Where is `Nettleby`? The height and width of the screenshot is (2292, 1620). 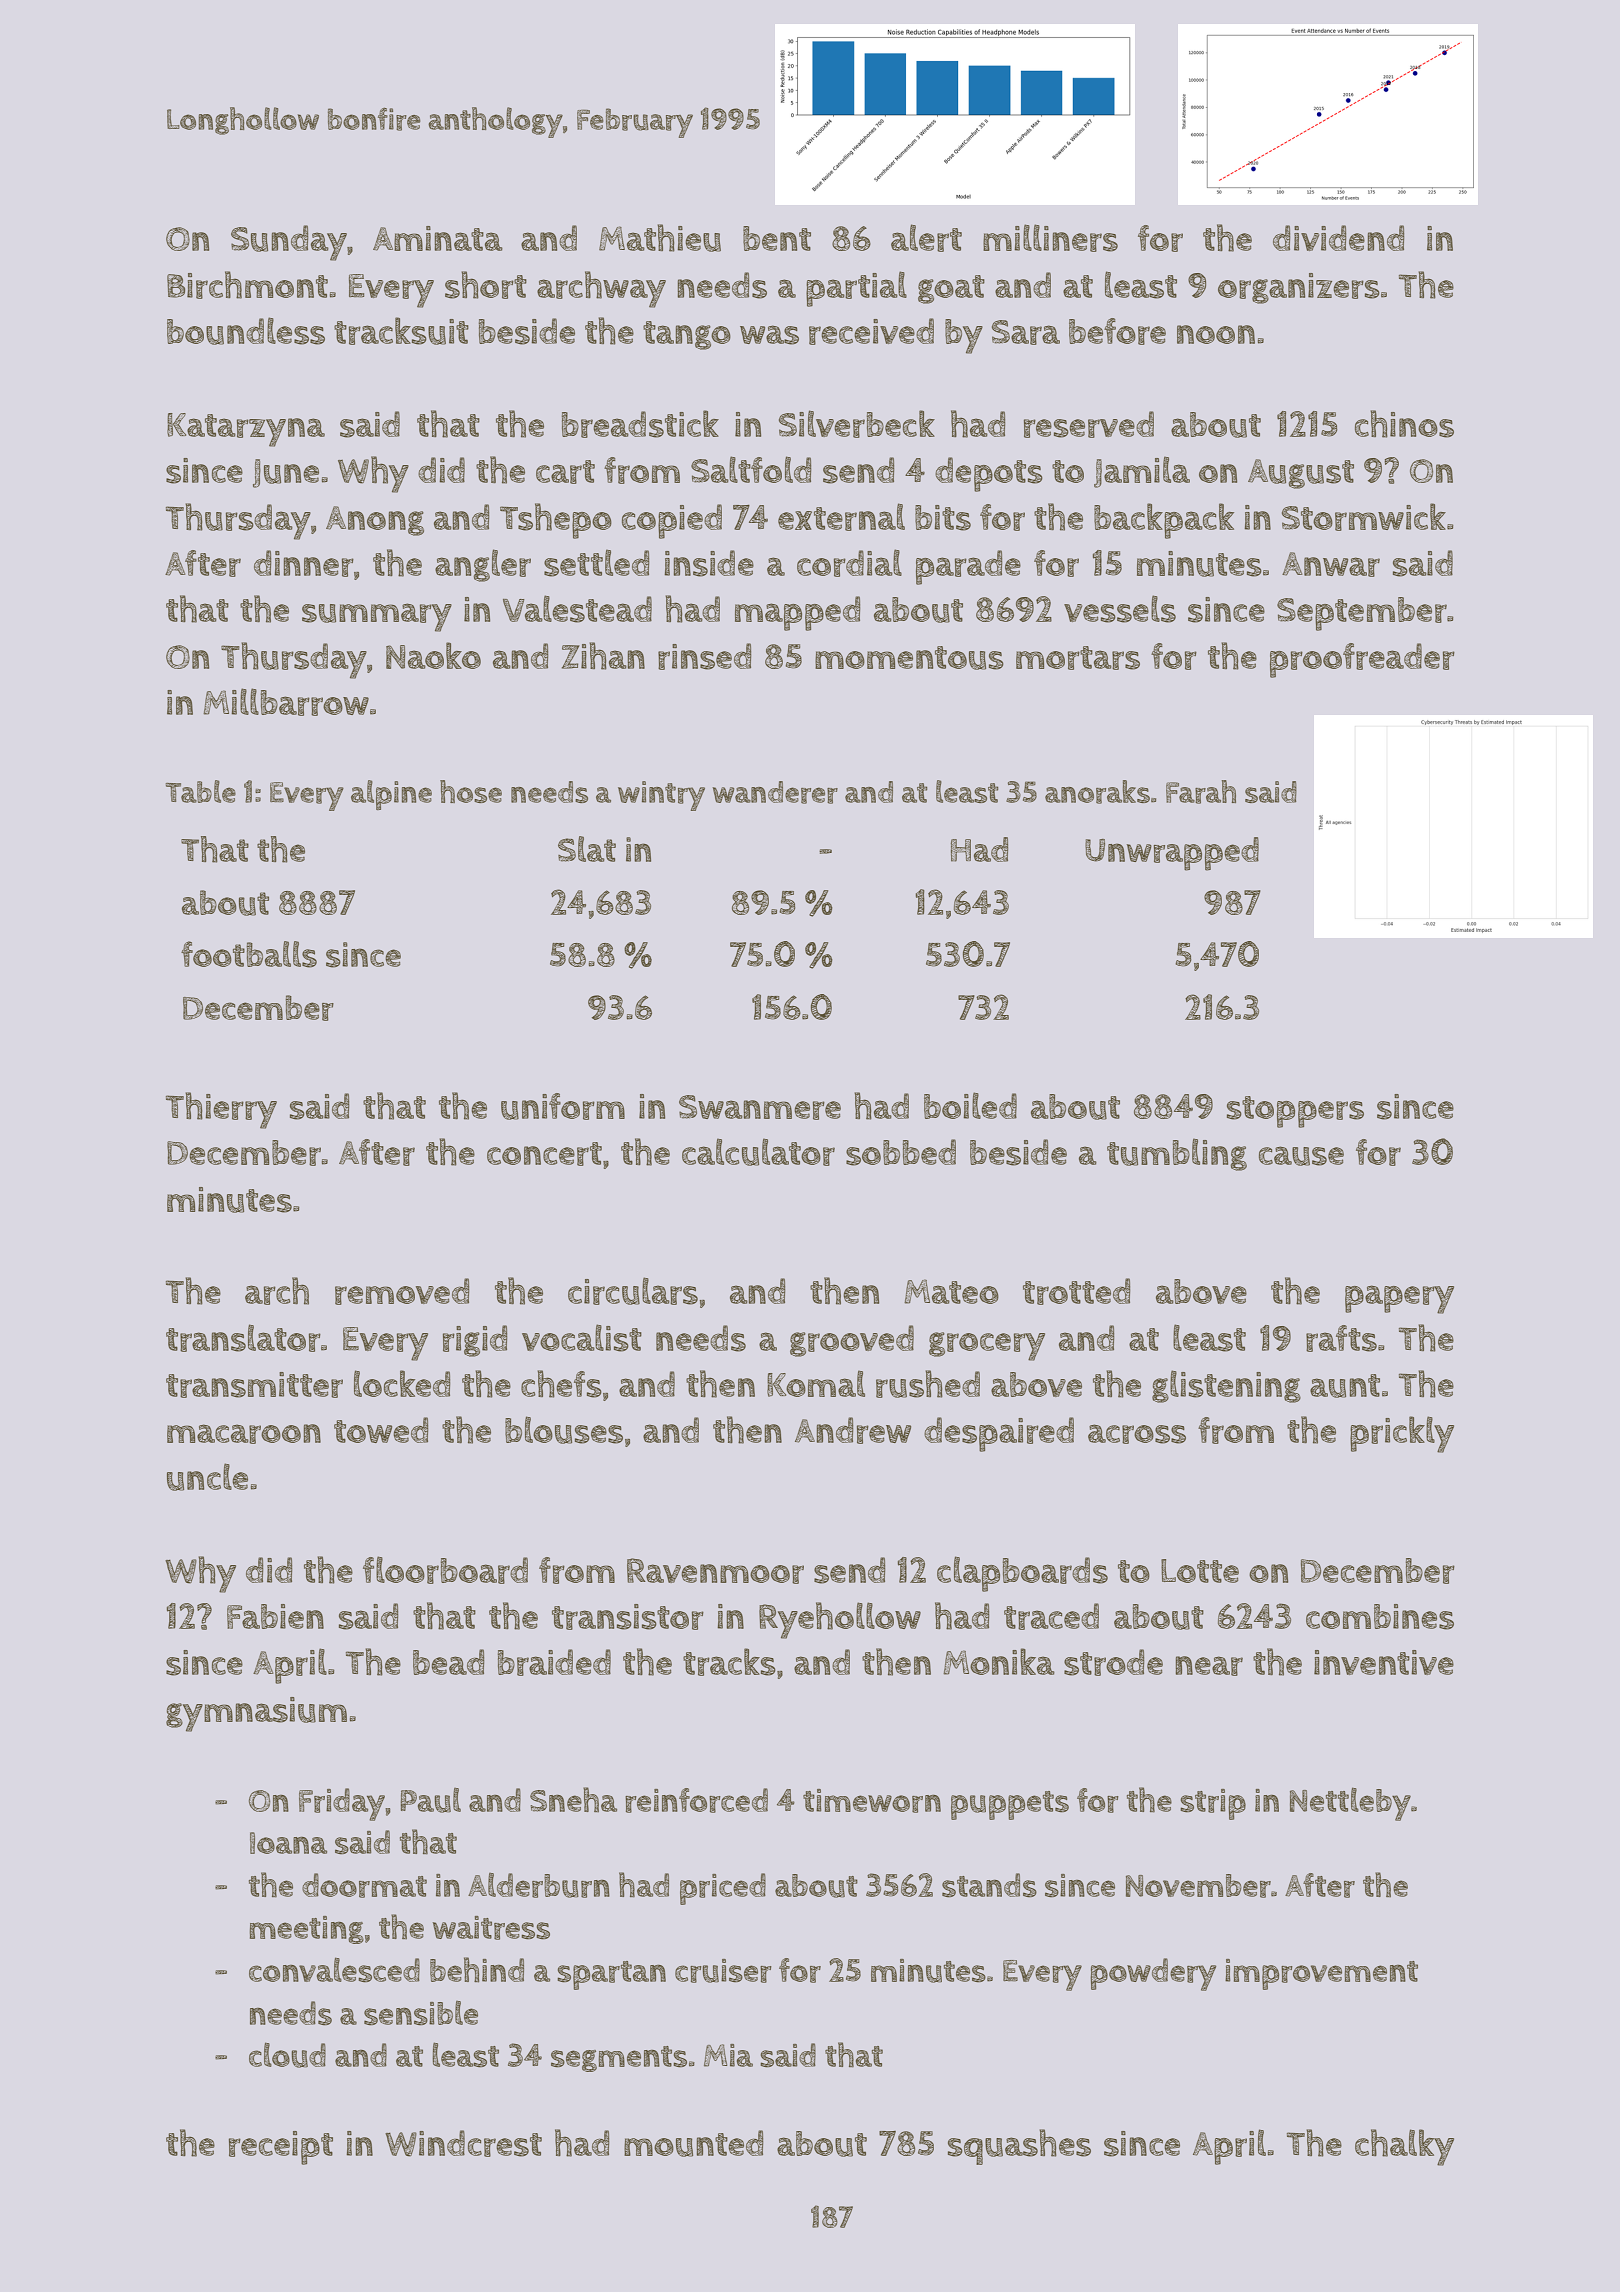
Nettleby is located at coordinates (1350, 1804).
